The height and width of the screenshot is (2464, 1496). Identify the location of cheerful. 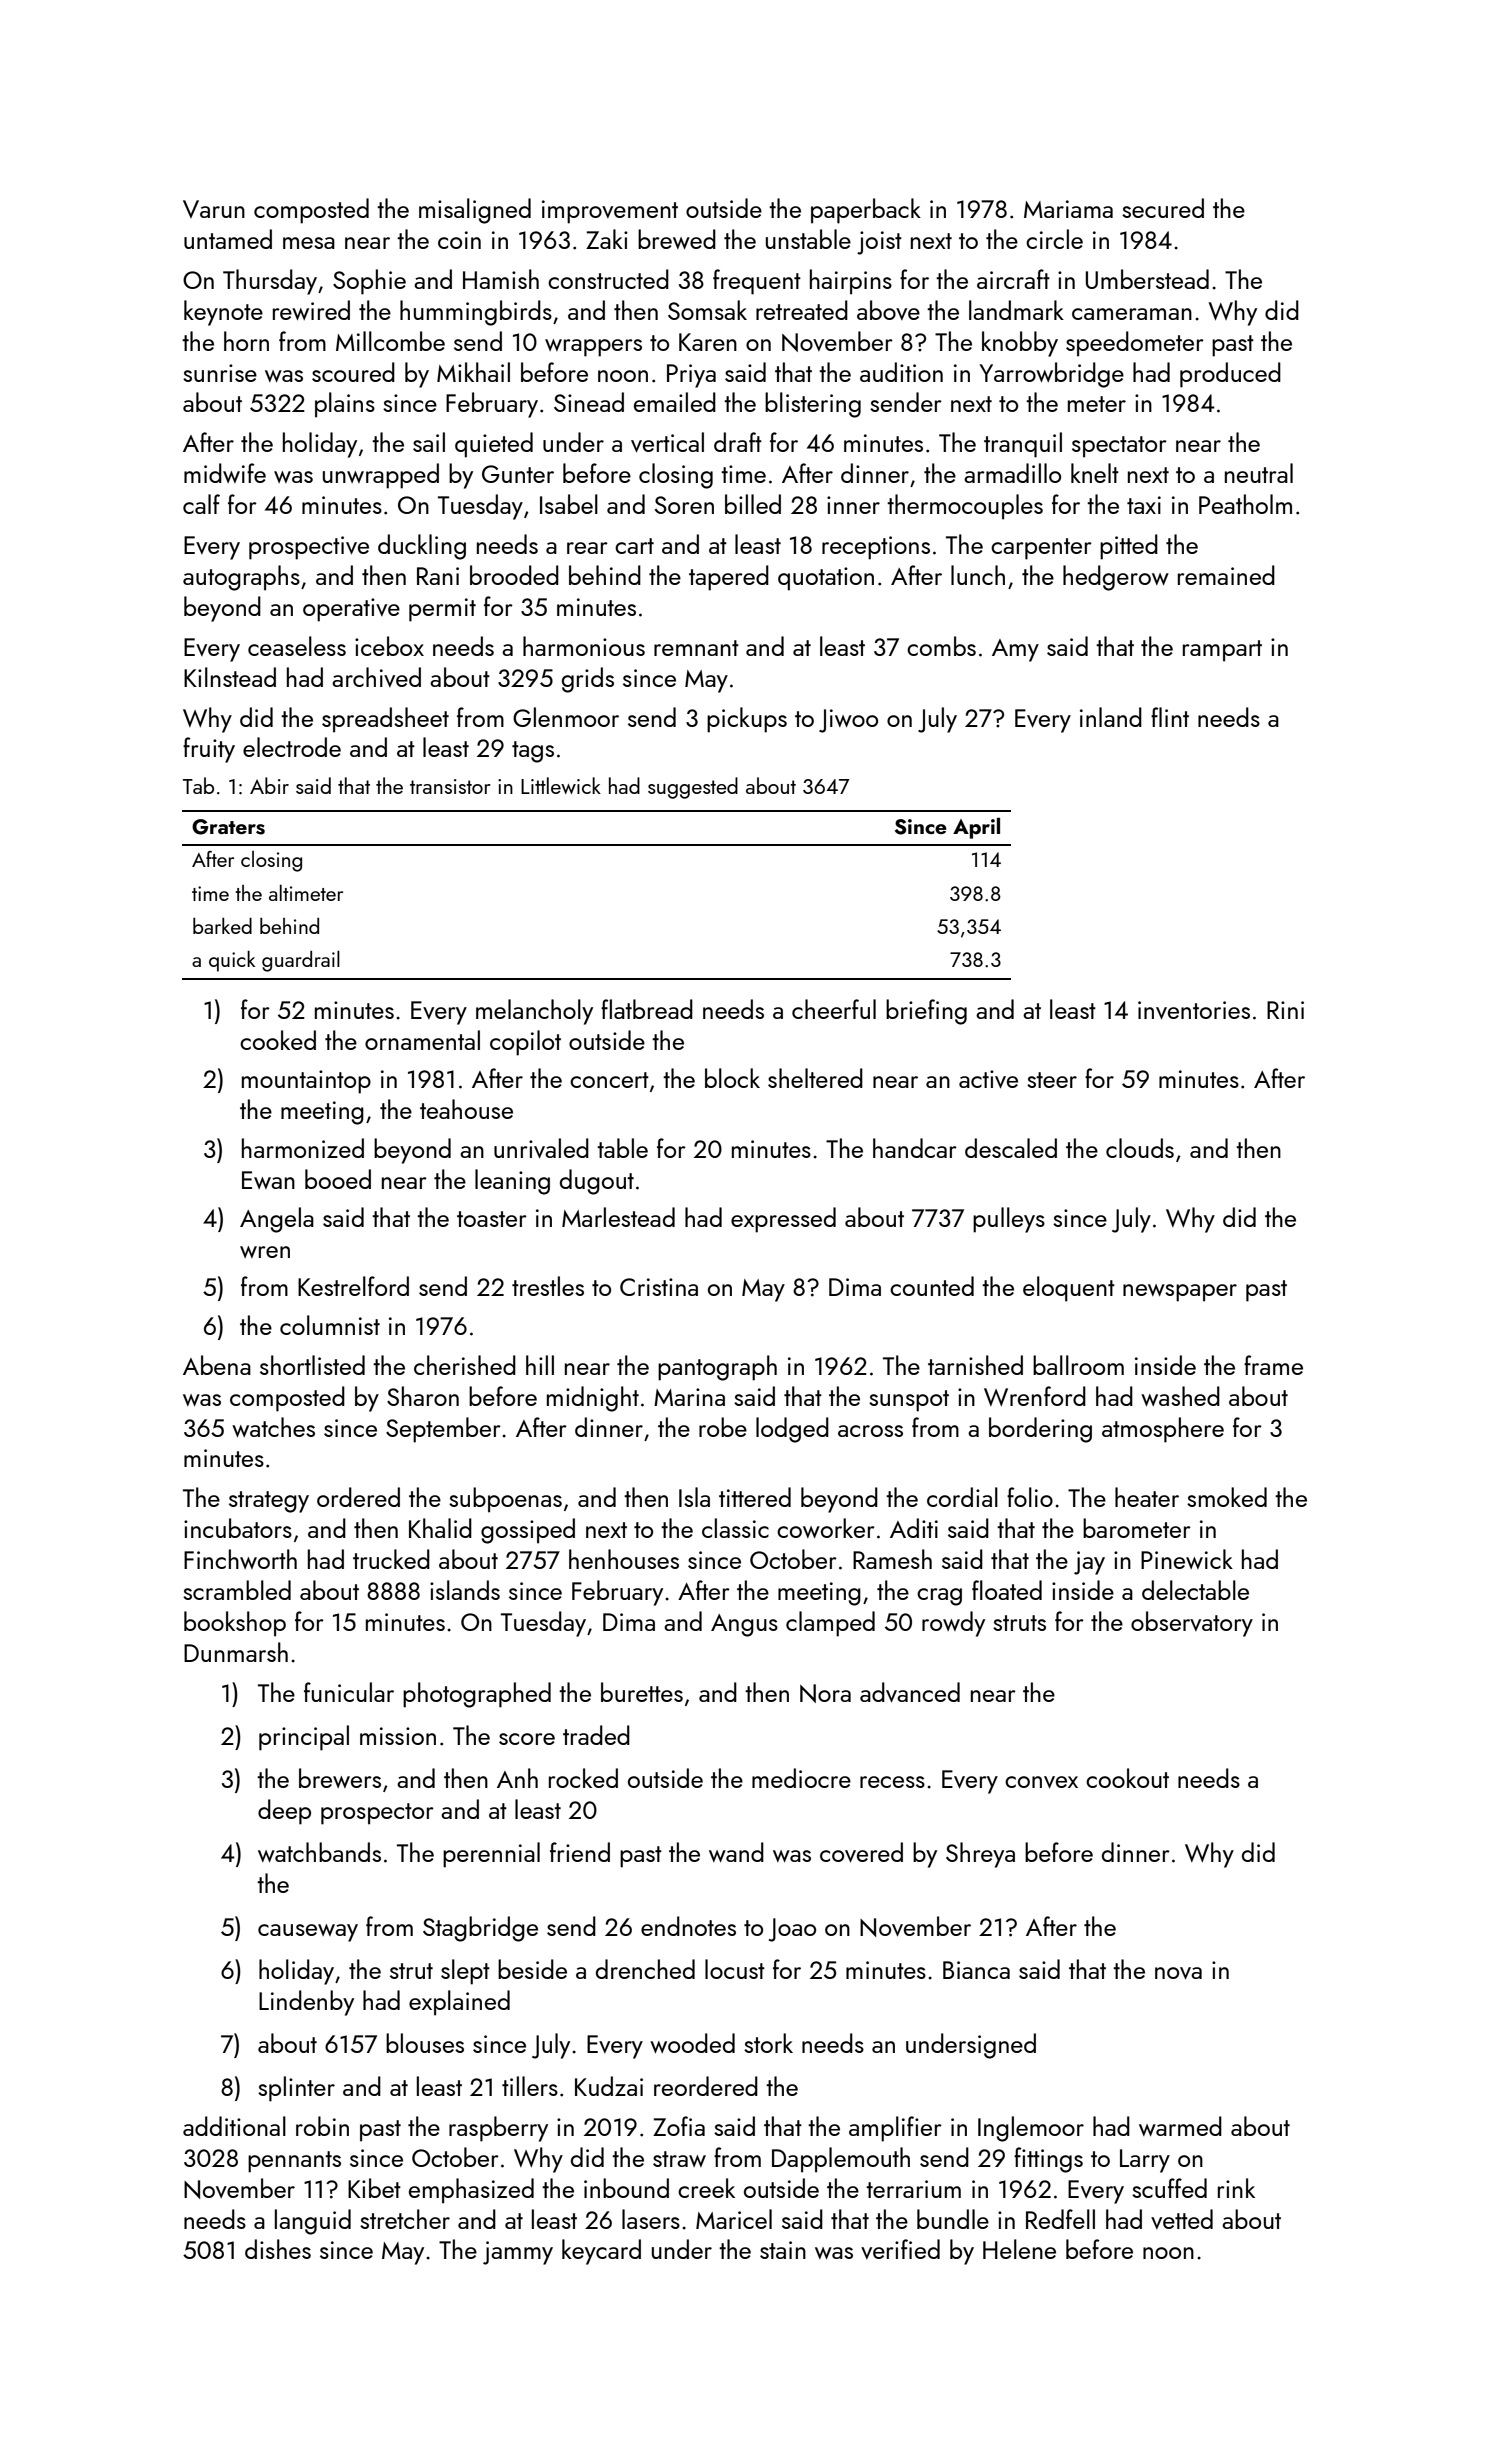
(834, 1009).
